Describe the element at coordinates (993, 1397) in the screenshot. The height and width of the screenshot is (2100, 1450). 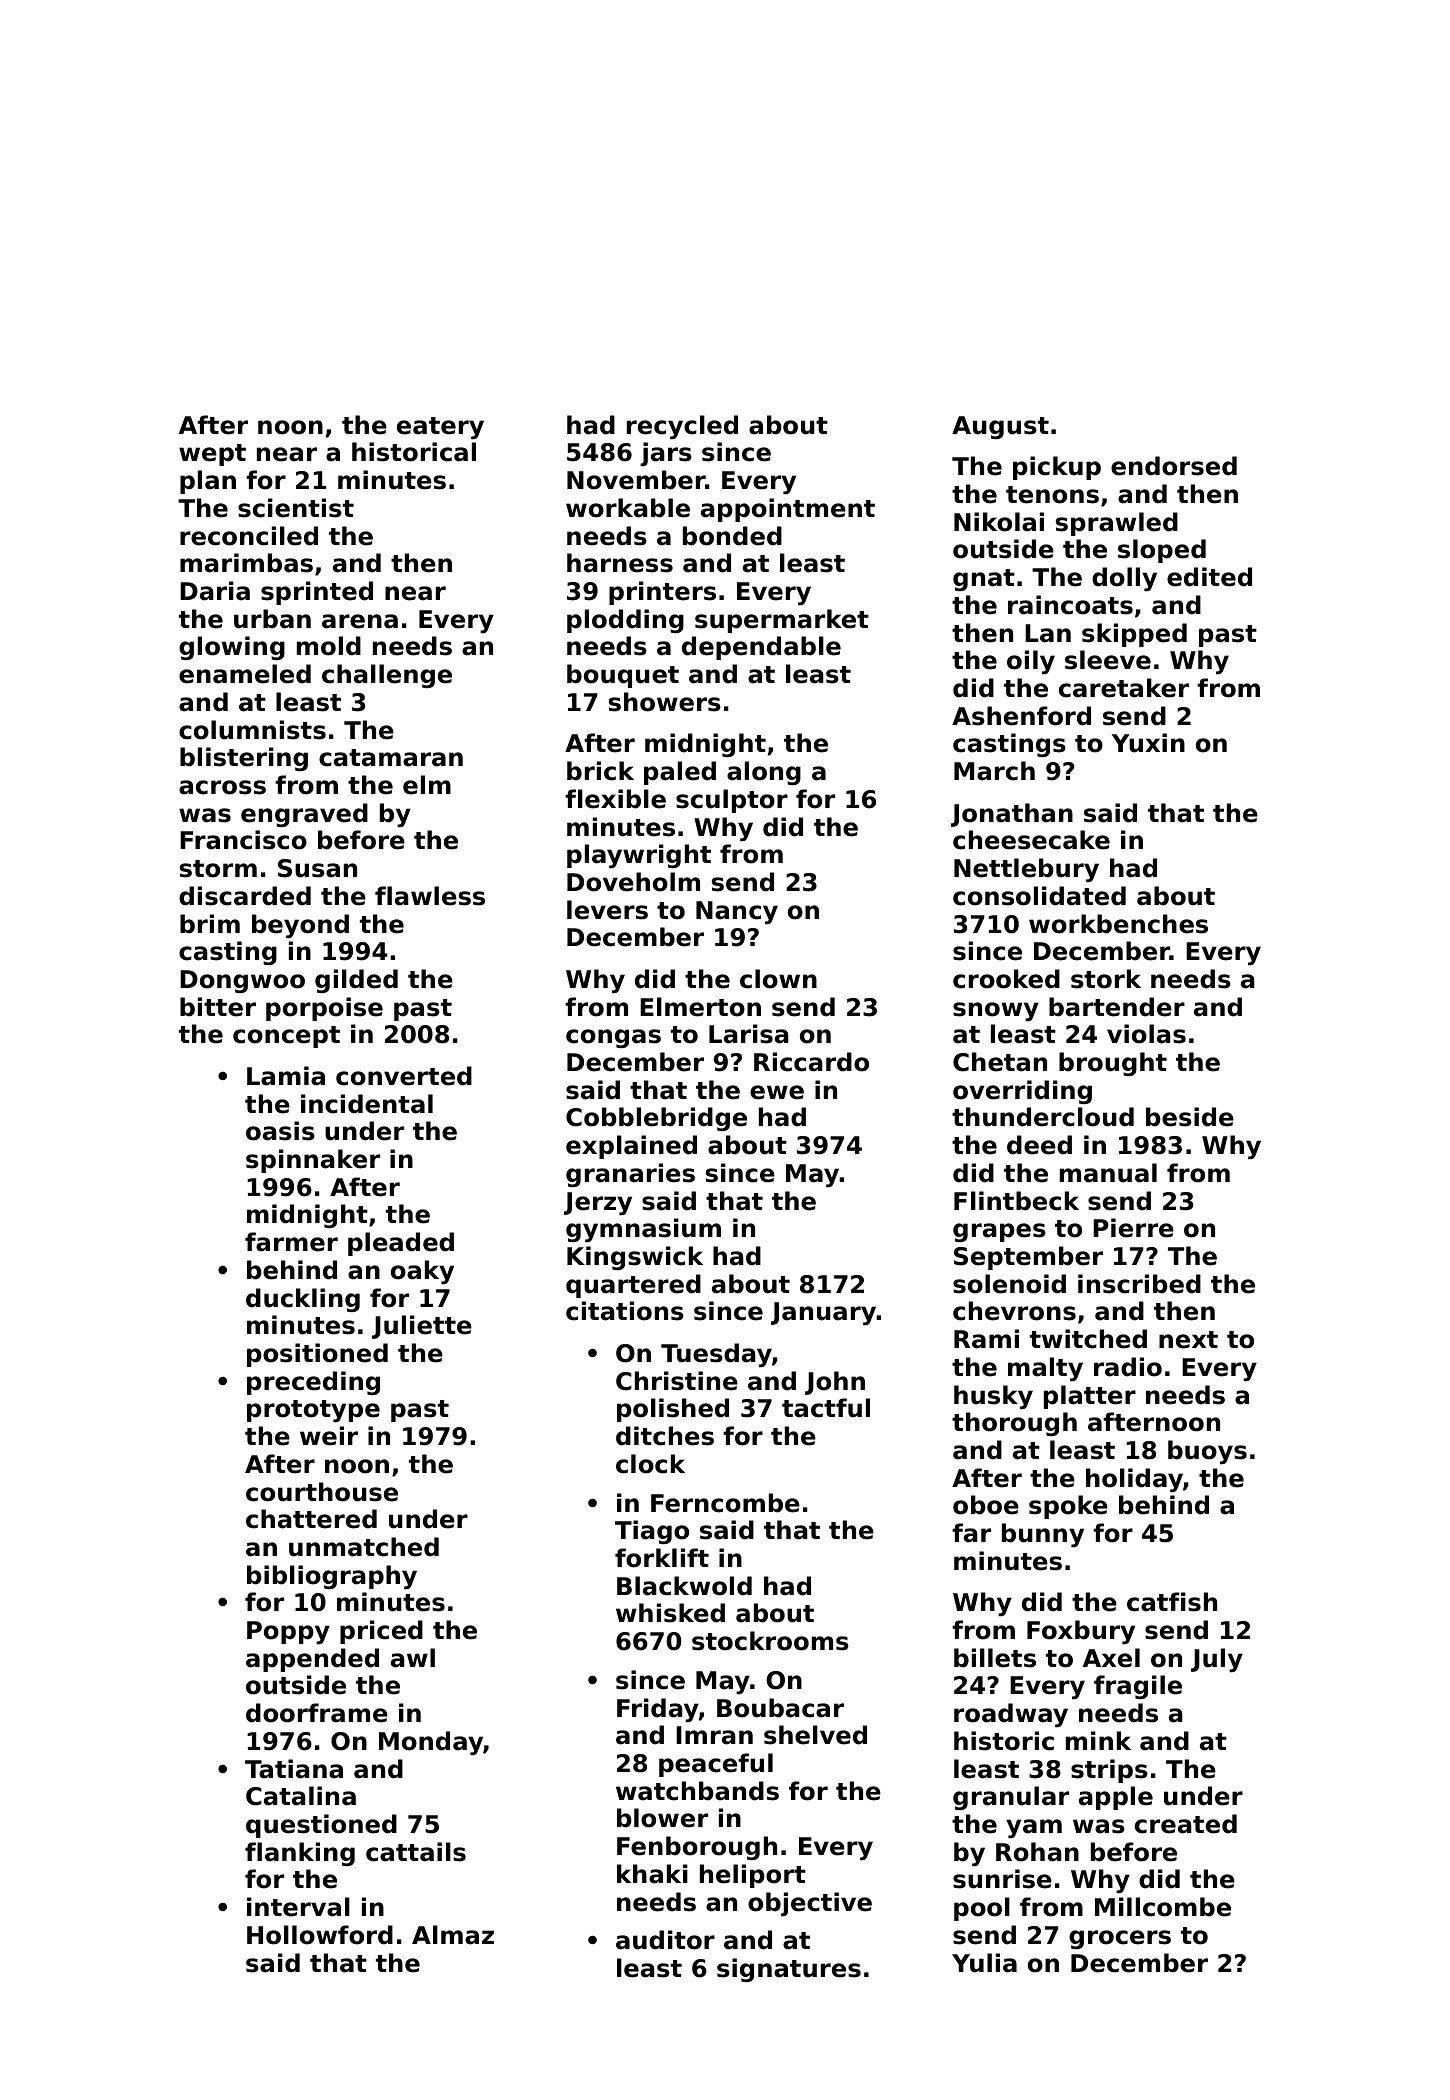
I see `husky` at that location.
